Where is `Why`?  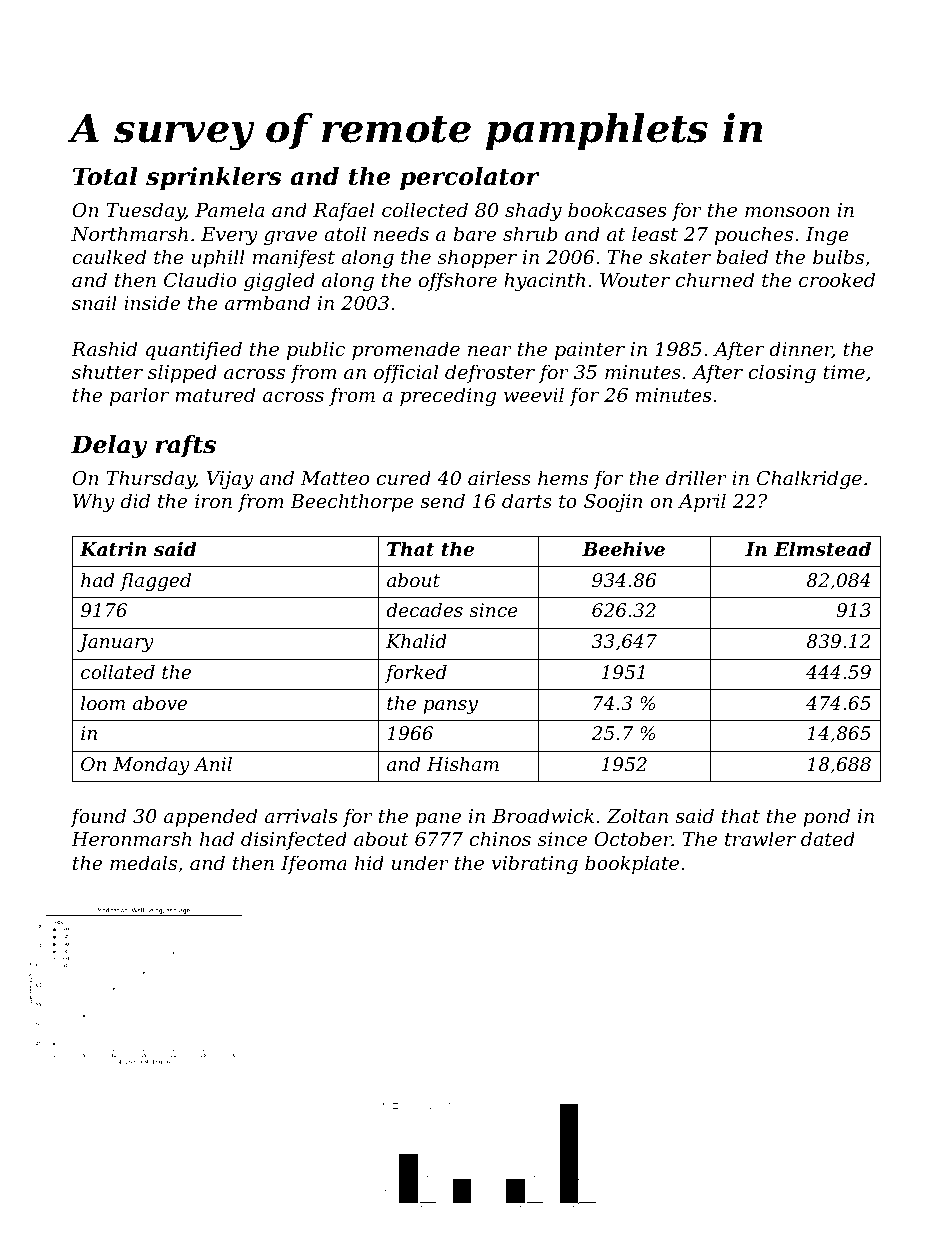
Why is located at coordinates (94, 502).
